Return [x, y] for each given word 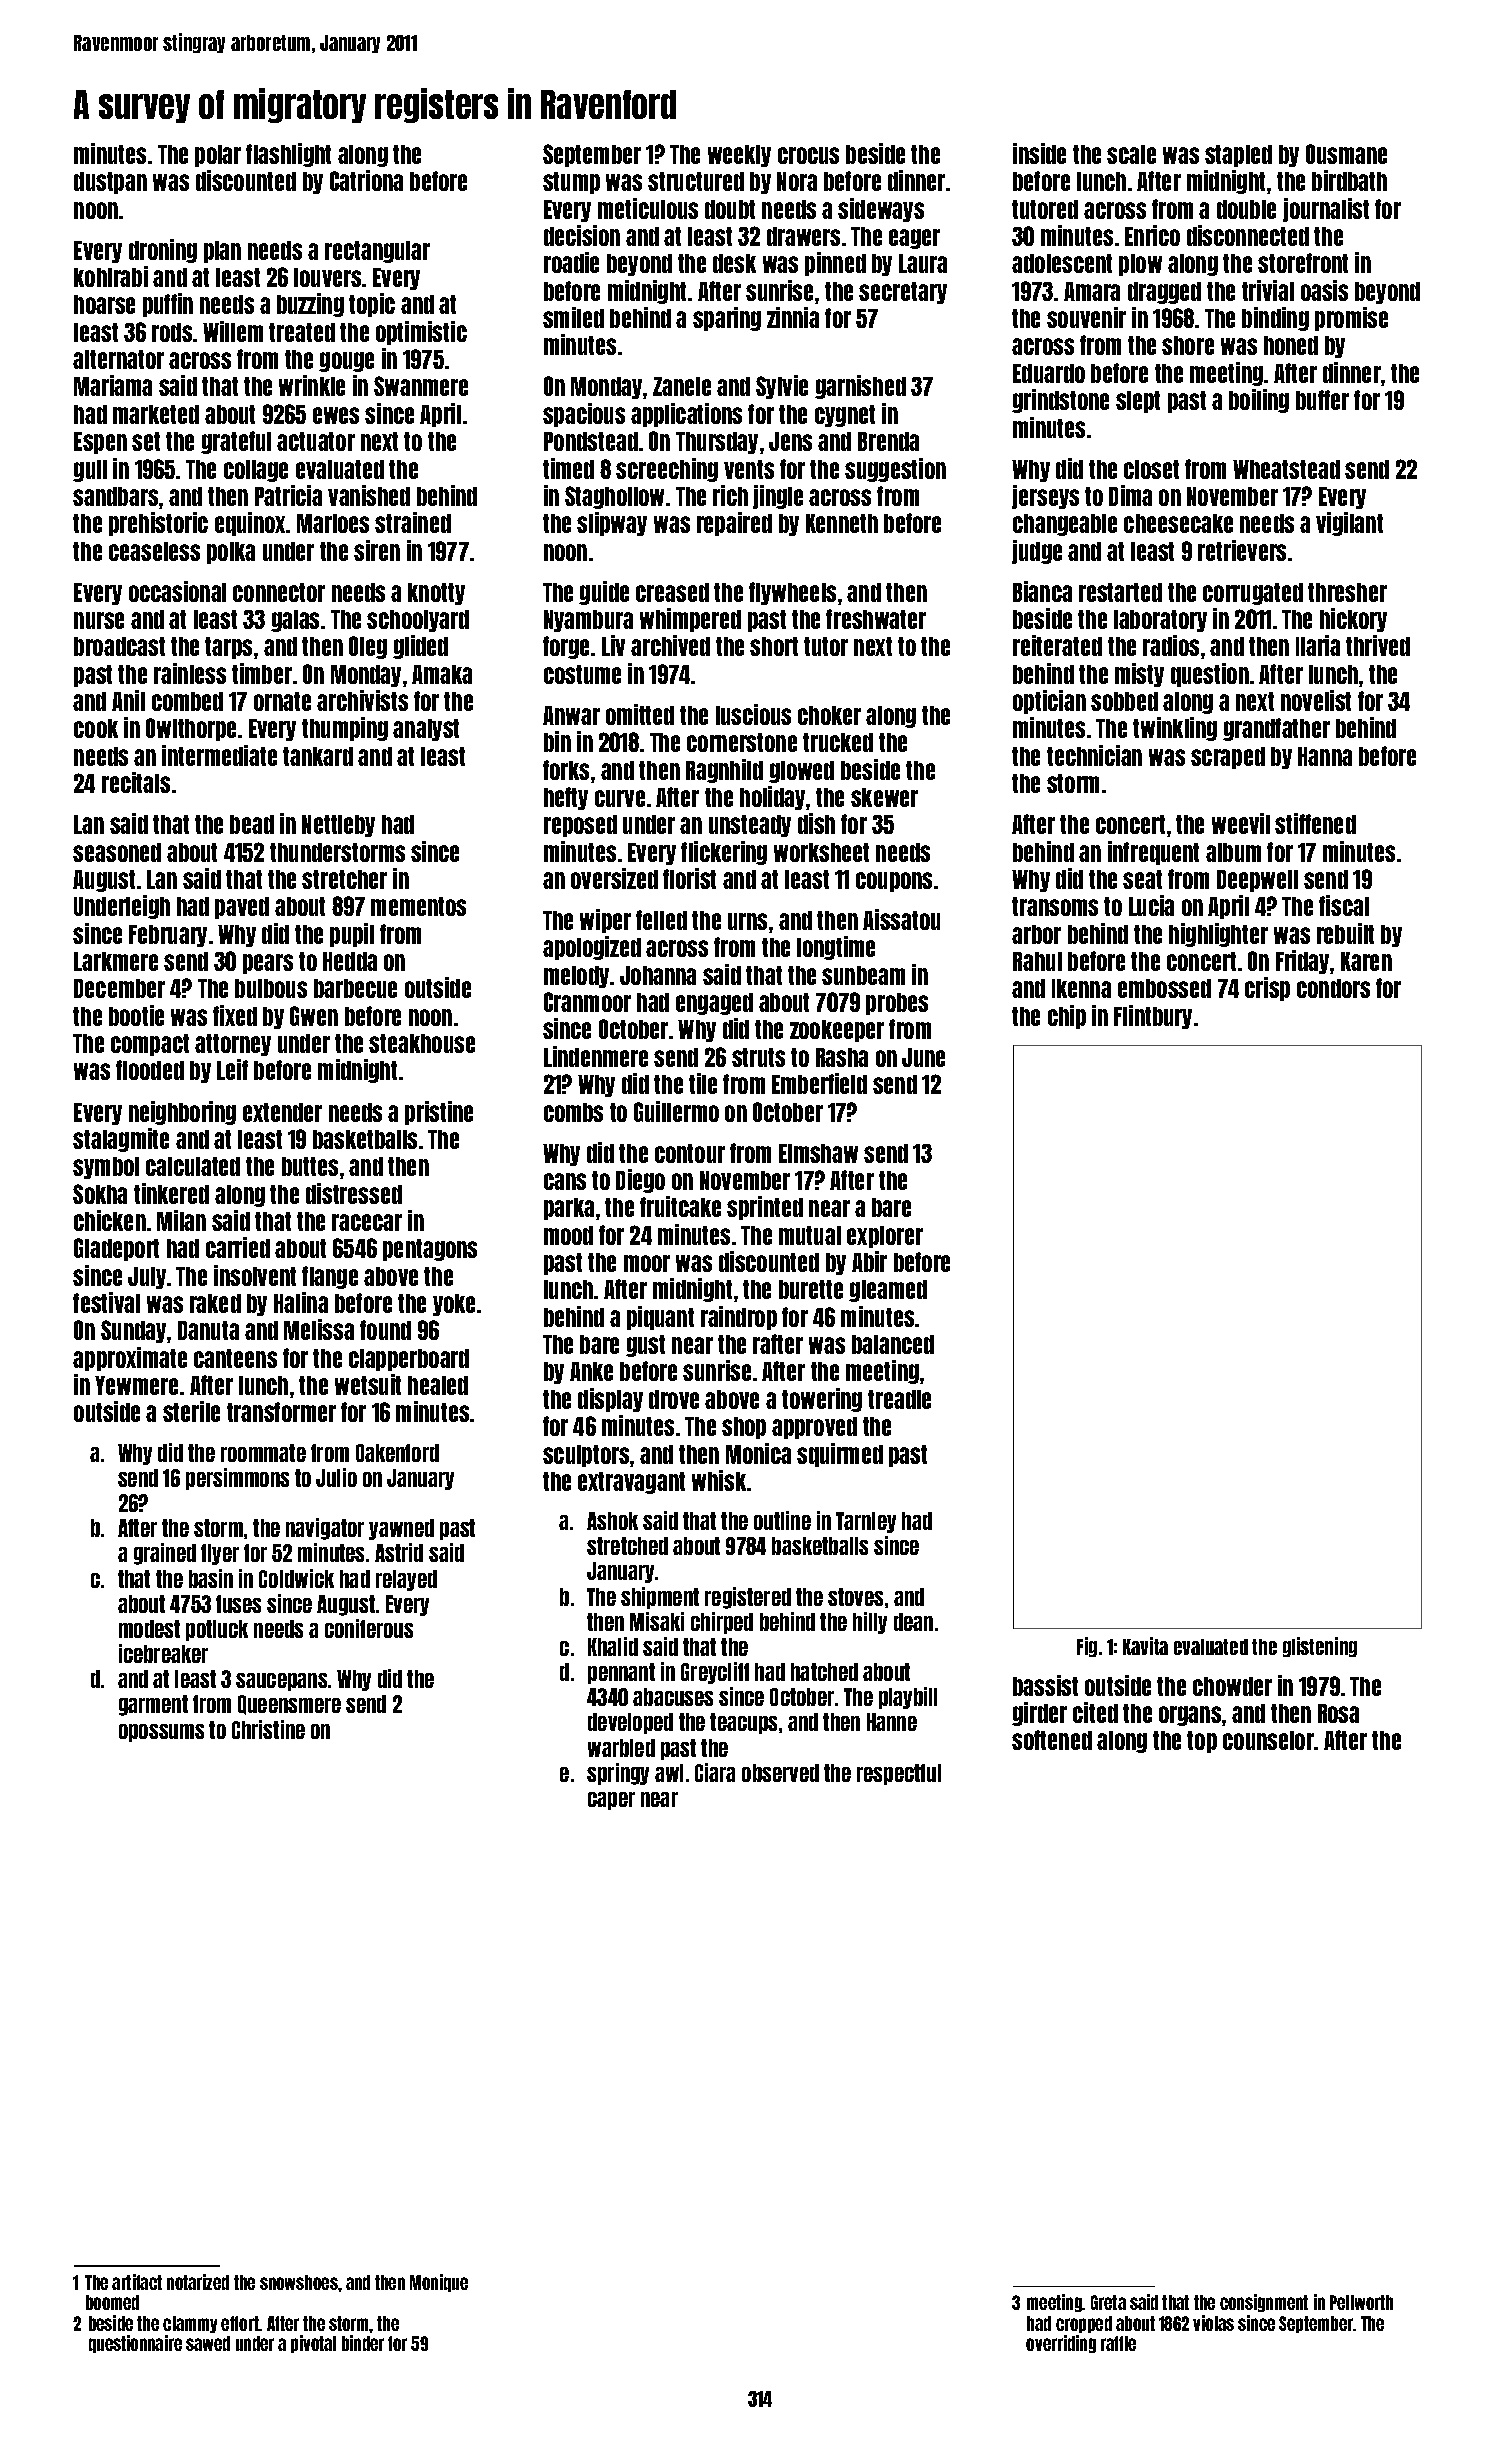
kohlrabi [111, 276]
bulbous [271, 988]
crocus [808, 155]
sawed [208, 2343]
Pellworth [1361, 2302]
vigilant [1349, 524]
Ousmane [1346, 154]
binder [363, 2343]
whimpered [690, 620]
